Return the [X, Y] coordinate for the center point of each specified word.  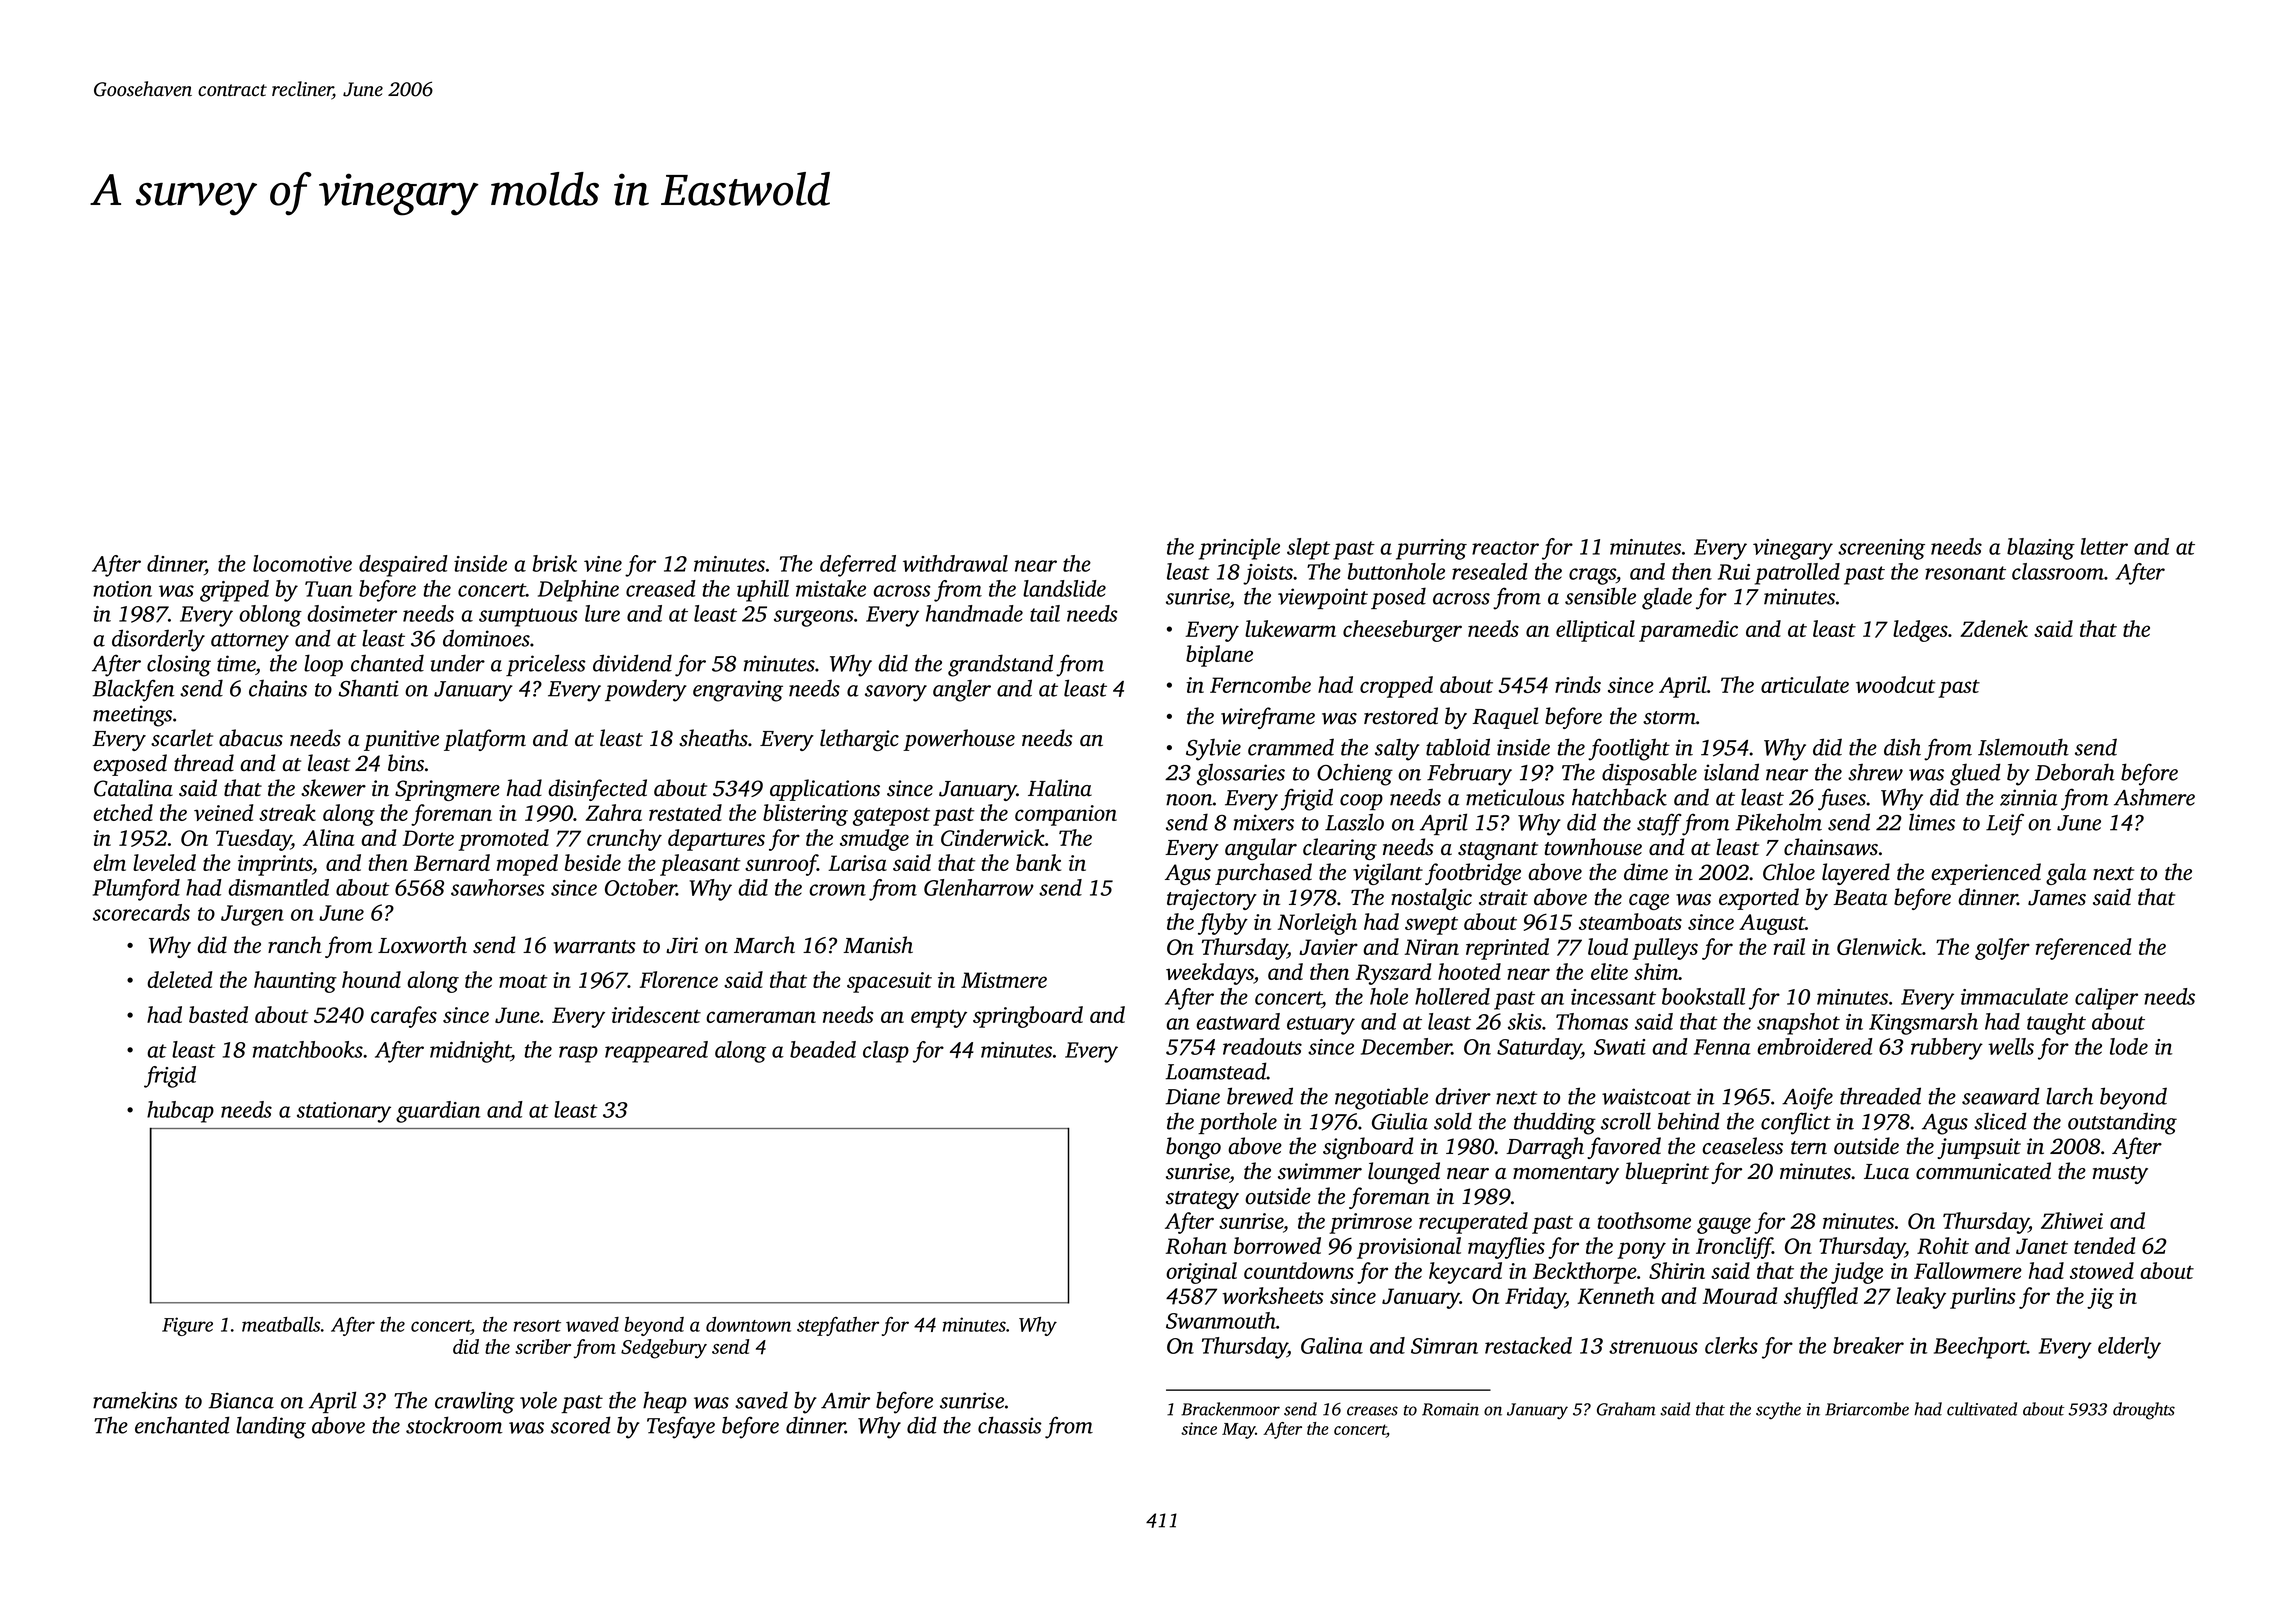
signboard [1368, 1148]
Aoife [1807, 1098]
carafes [404, 1017]
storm [1669, 718]
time [236, 663]
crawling [475, 1402]
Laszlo [1354, 822]
